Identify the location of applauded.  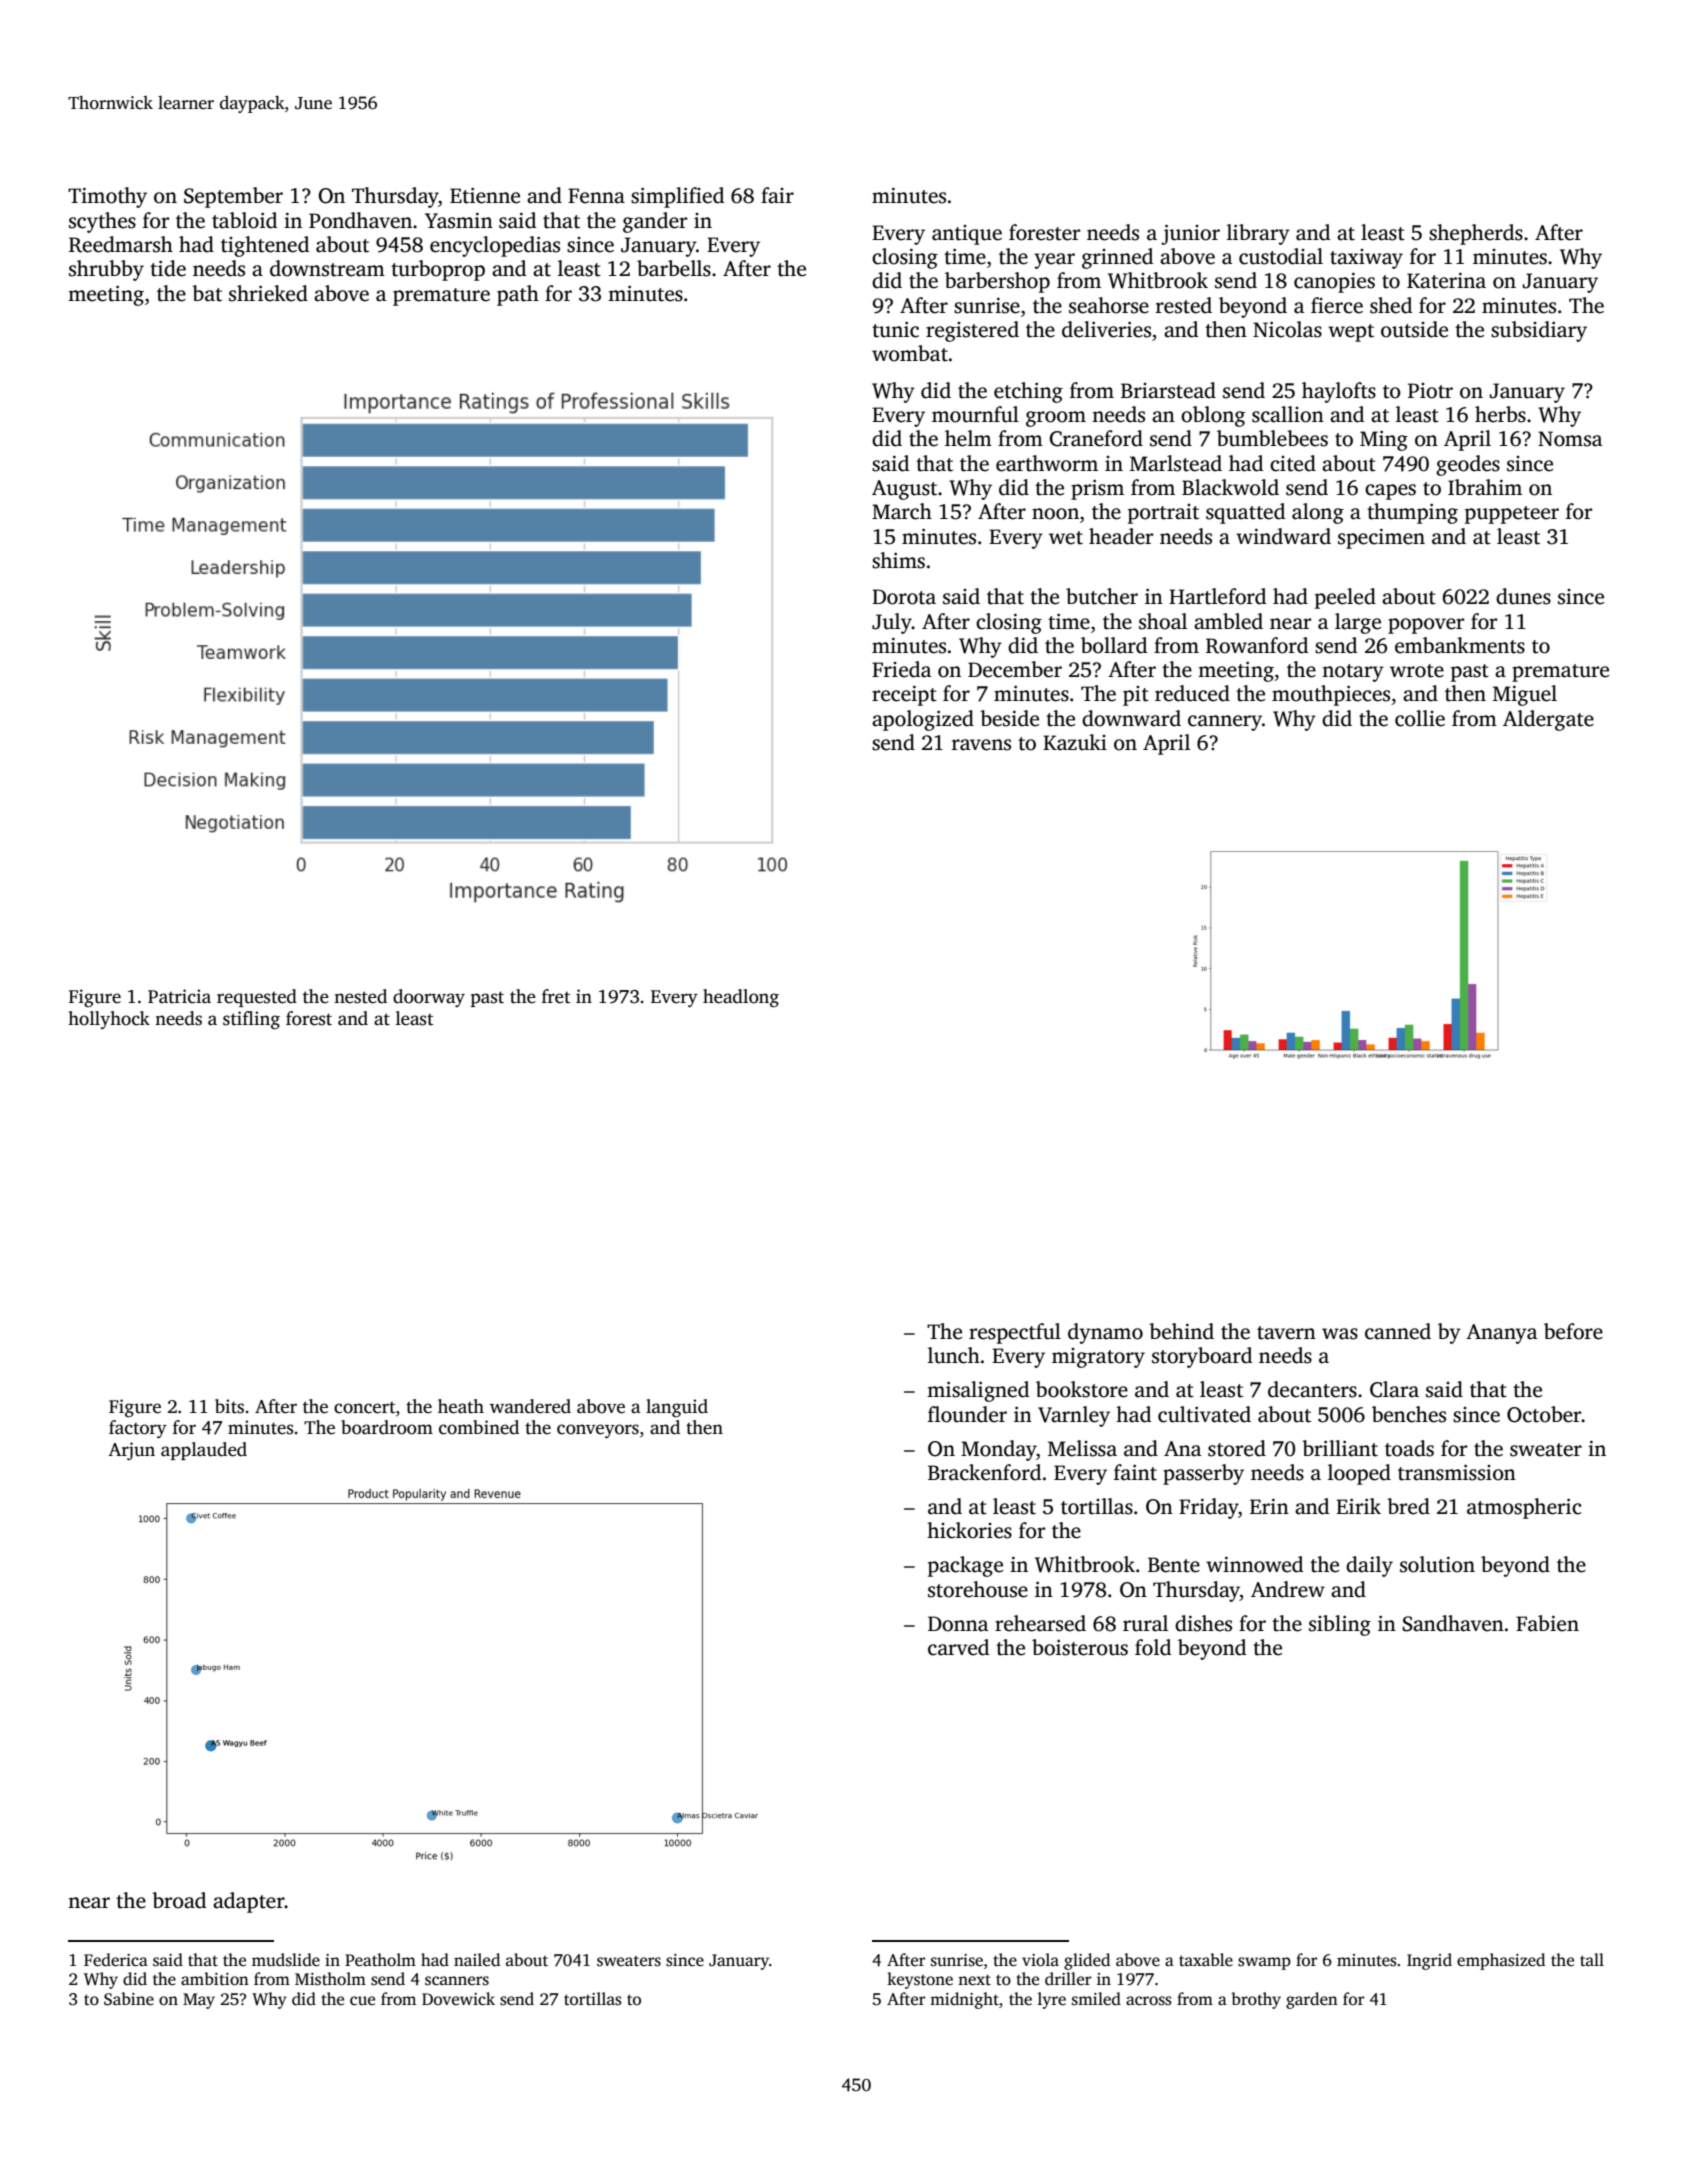
(204, 1451).
